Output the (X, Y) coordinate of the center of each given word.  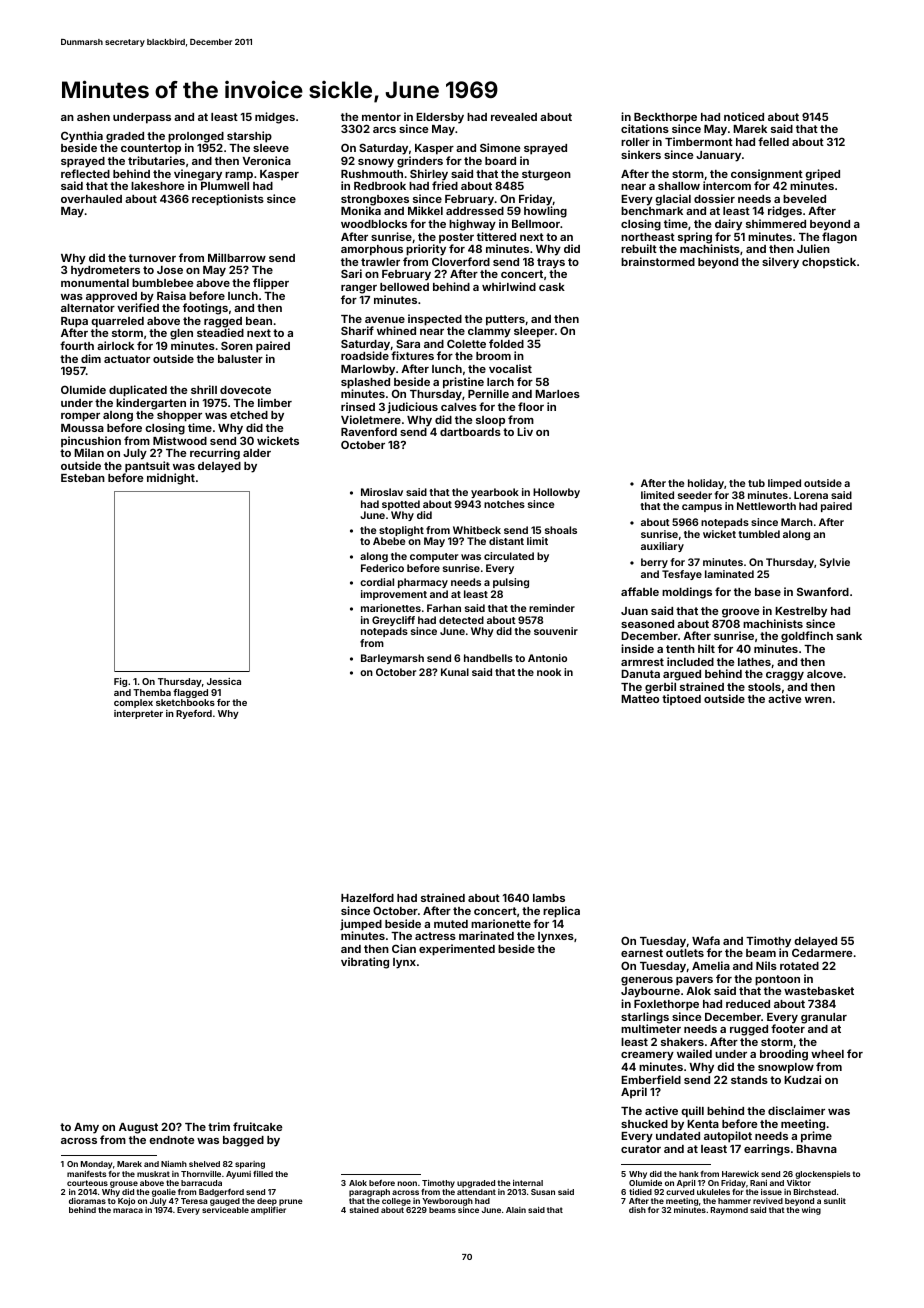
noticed (744, 116)
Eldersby (440, 118)
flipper (271, 284)
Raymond (729, 1211)
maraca (128, 1210)
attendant (476, 1192)
